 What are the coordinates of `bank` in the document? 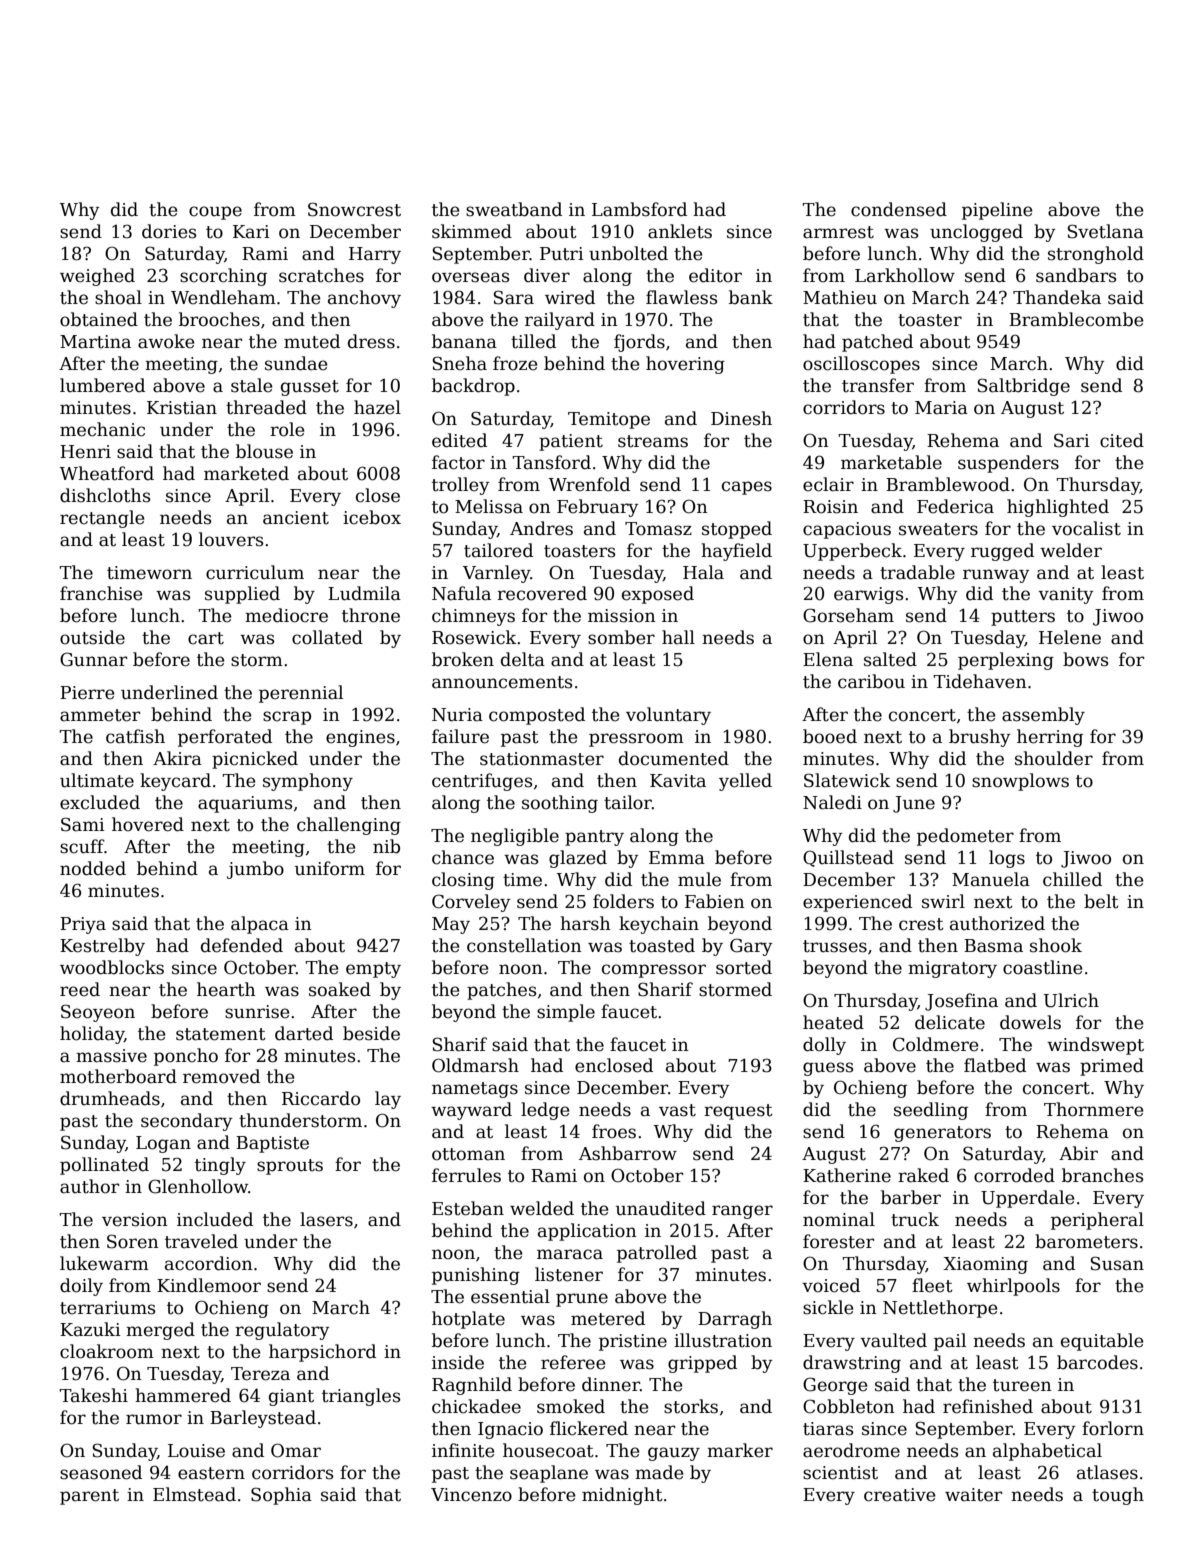 It's located at (751, 297).
